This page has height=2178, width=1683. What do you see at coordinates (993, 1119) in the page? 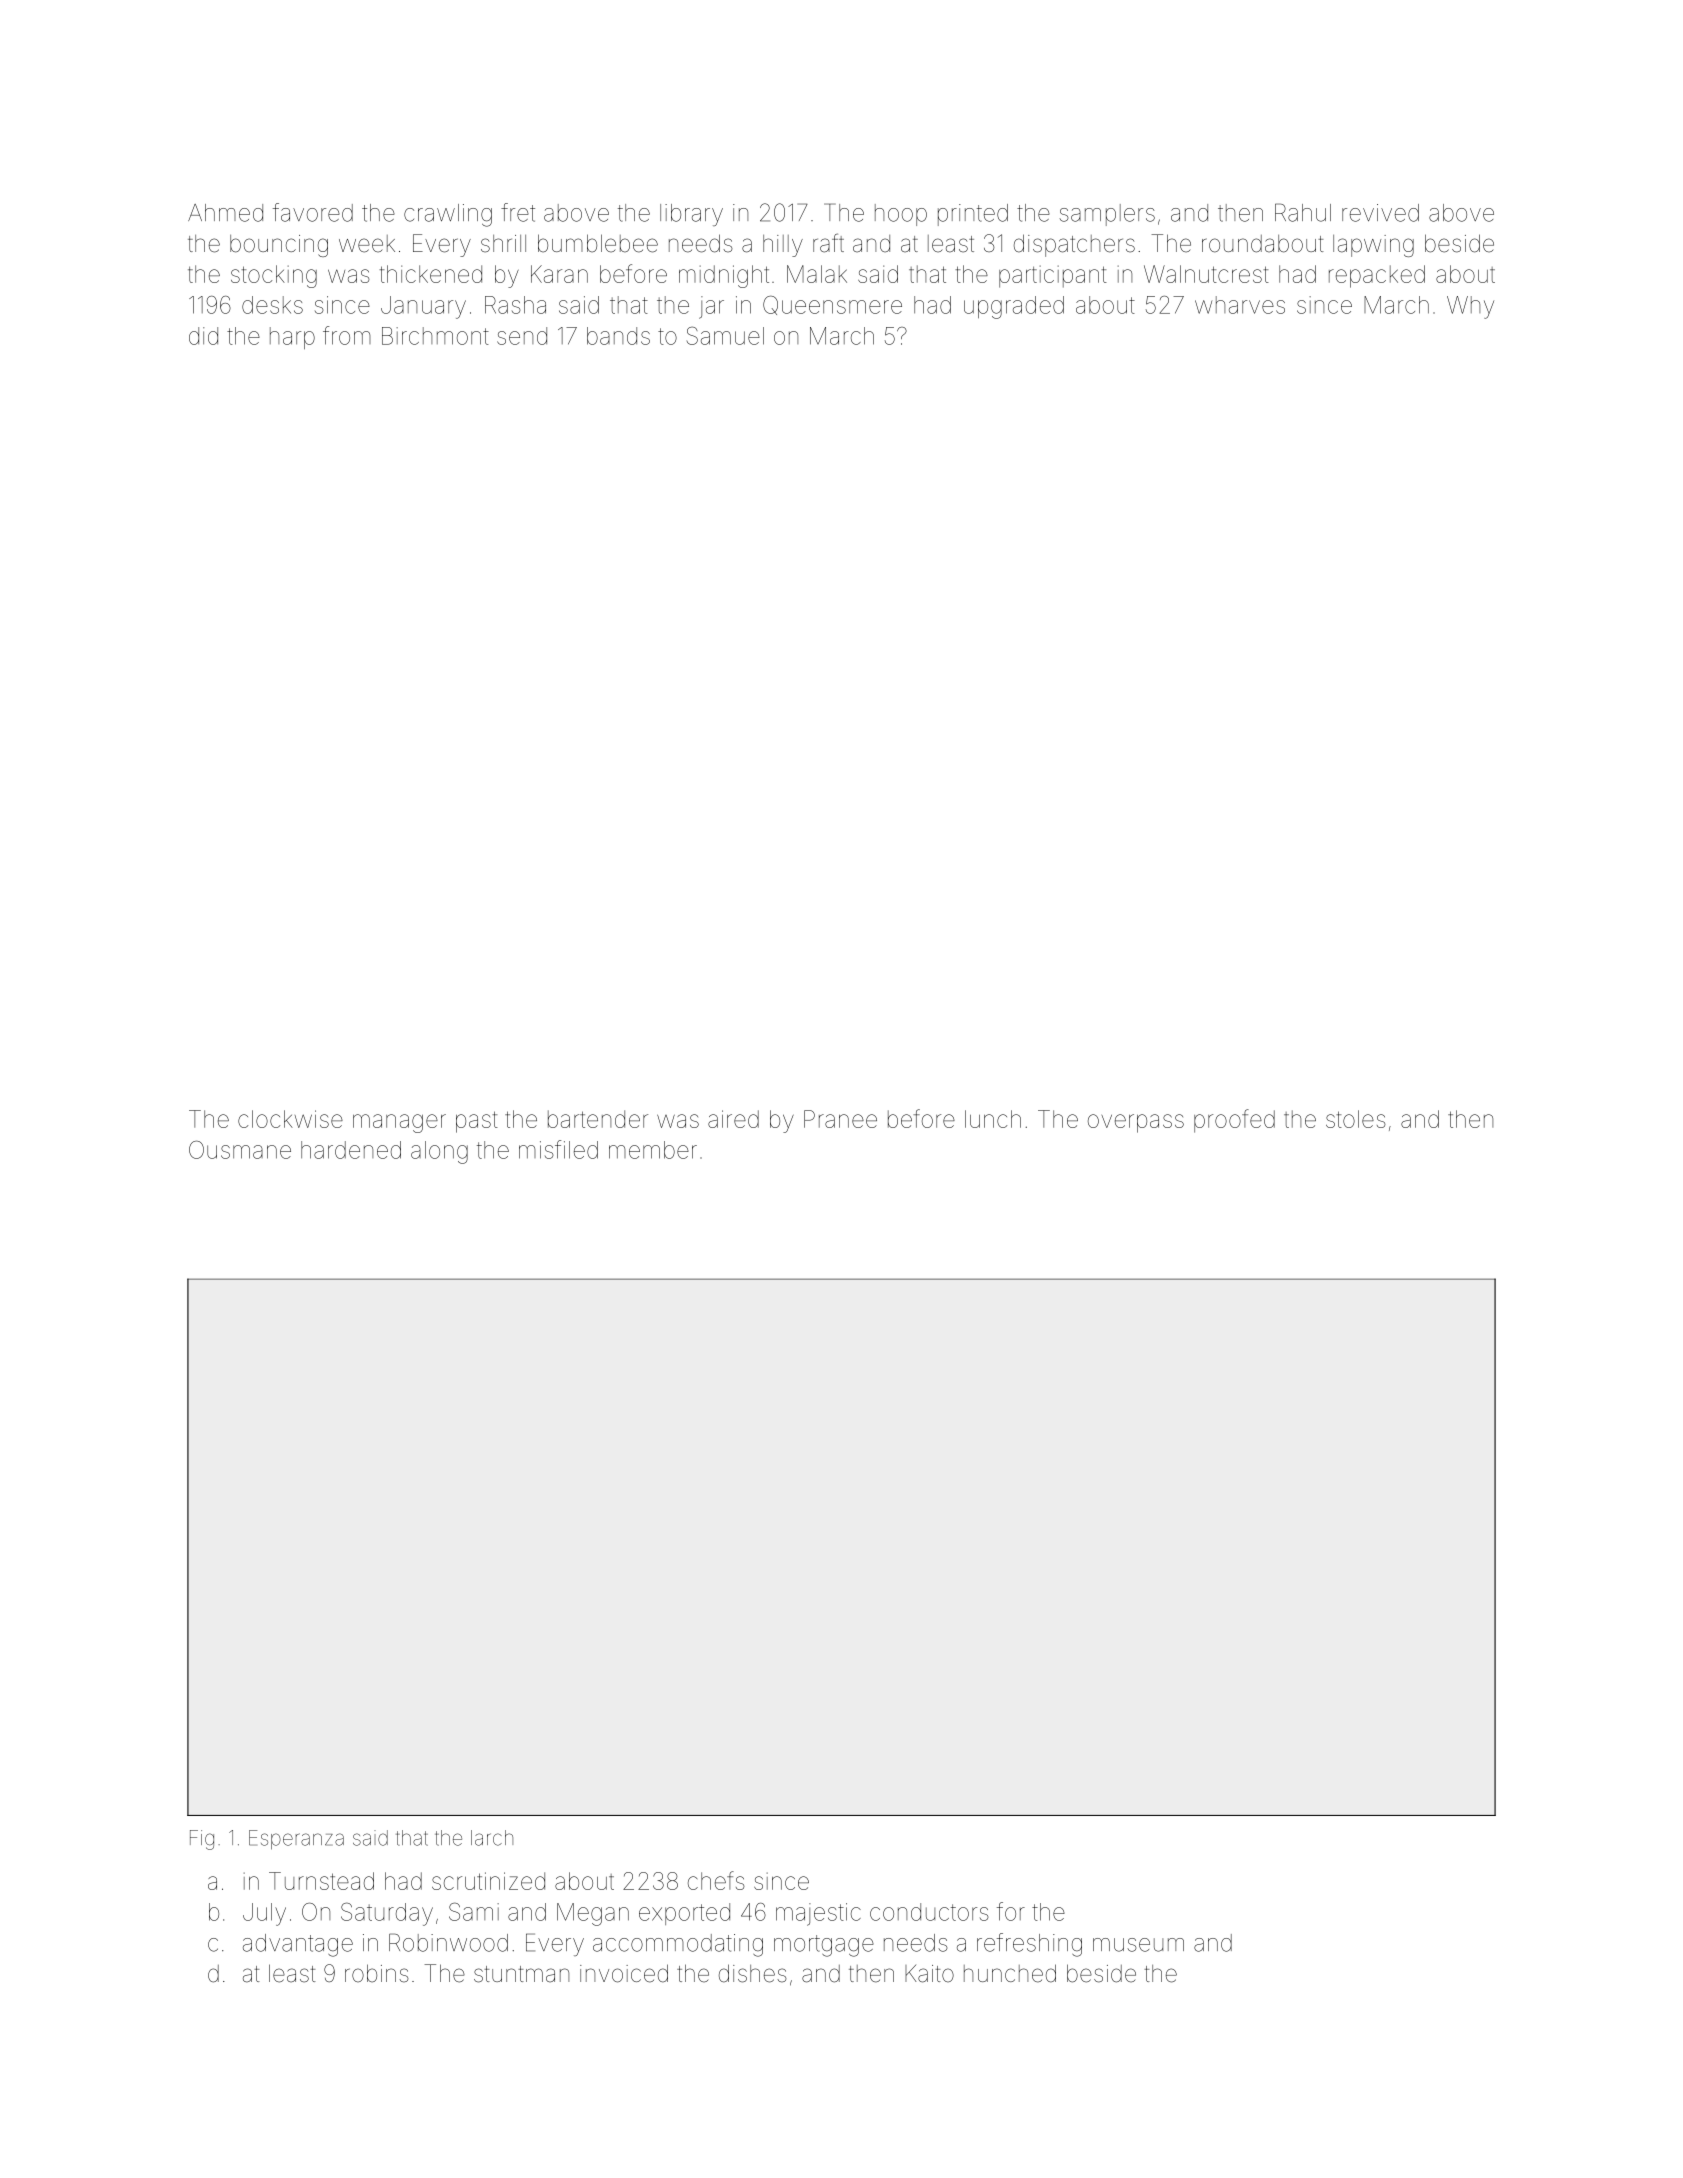
I see `lunch` at bounding box center [993, 1119].
